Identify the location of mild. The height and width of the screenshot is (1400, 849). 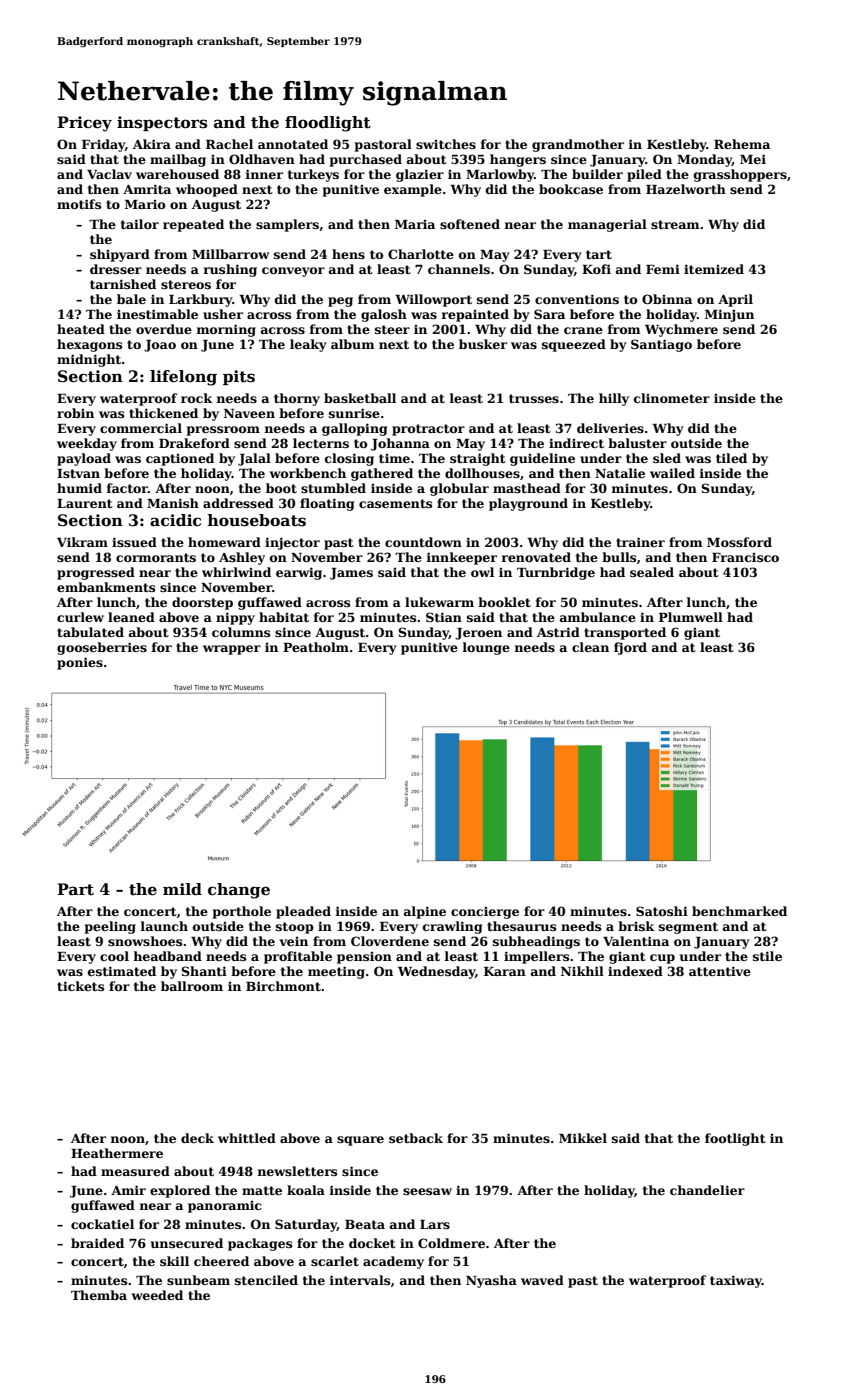
(182, 889).
